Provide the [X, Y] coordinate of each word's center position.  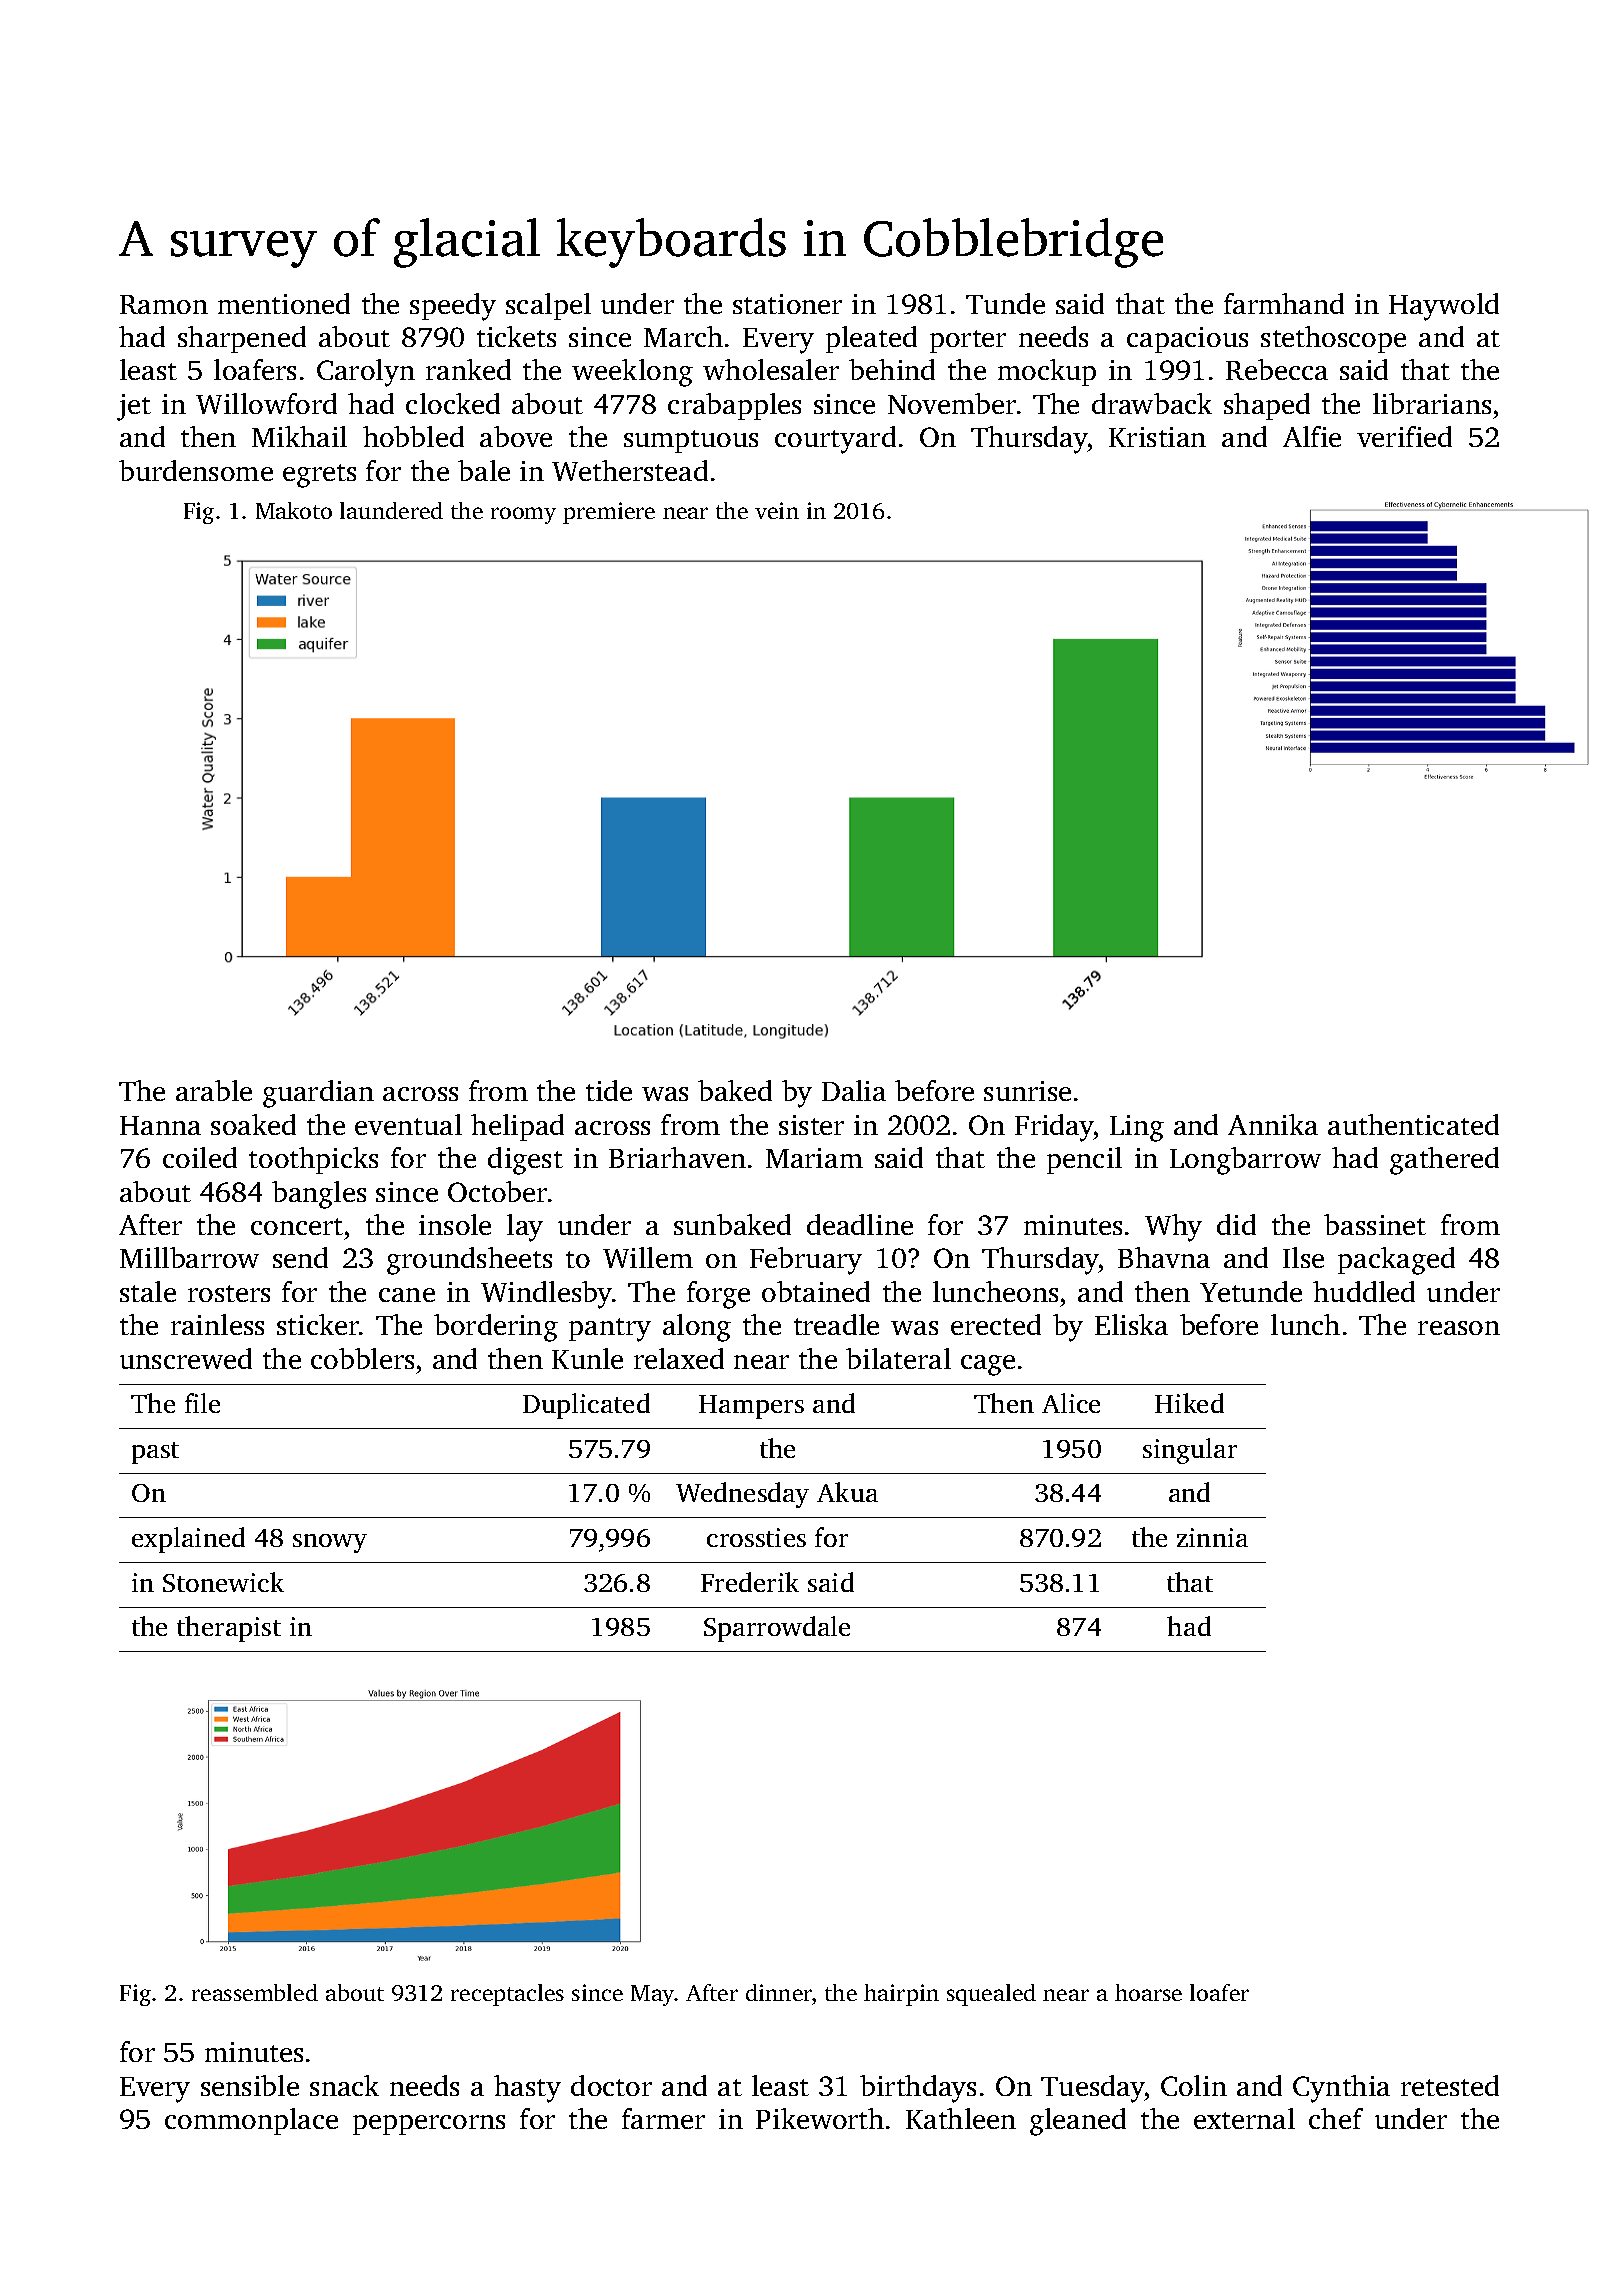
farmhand [1284, 303]
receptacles [507, 1995]
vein [777, 510]
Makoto [294, 510]
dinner [779, 1992]
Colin [1194, 2085]
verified [1404, 436]
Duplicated [586, 1406]
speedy [453, 307]
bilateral [898, 1358]
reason [1459, 1328]
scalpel [548, 306]
